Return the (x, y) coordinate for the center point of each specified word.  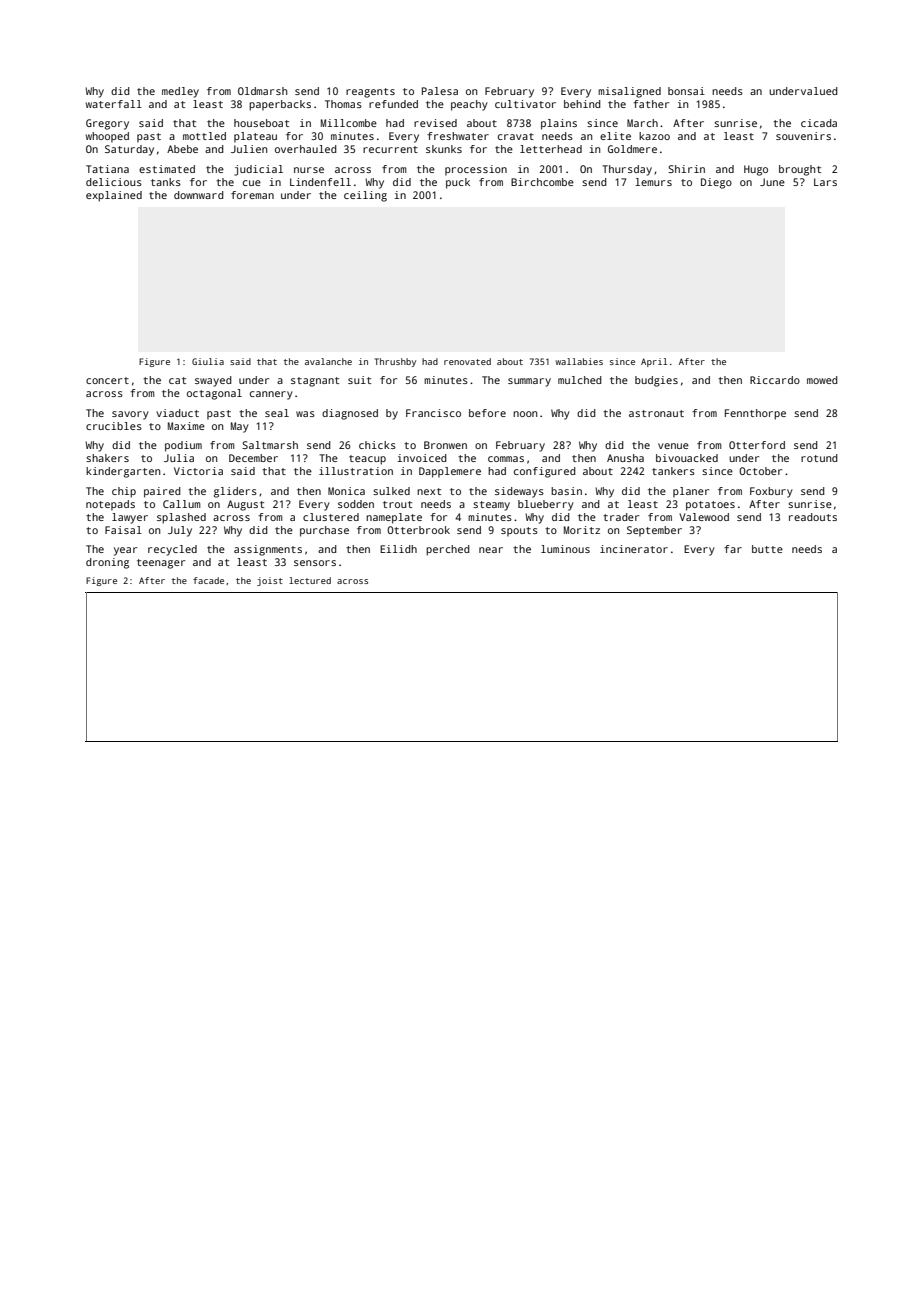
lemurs (653, 182)
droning (107, 563)
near (491, 550)
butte (767, 549)
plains (559, 124)
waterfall (114, 104)
